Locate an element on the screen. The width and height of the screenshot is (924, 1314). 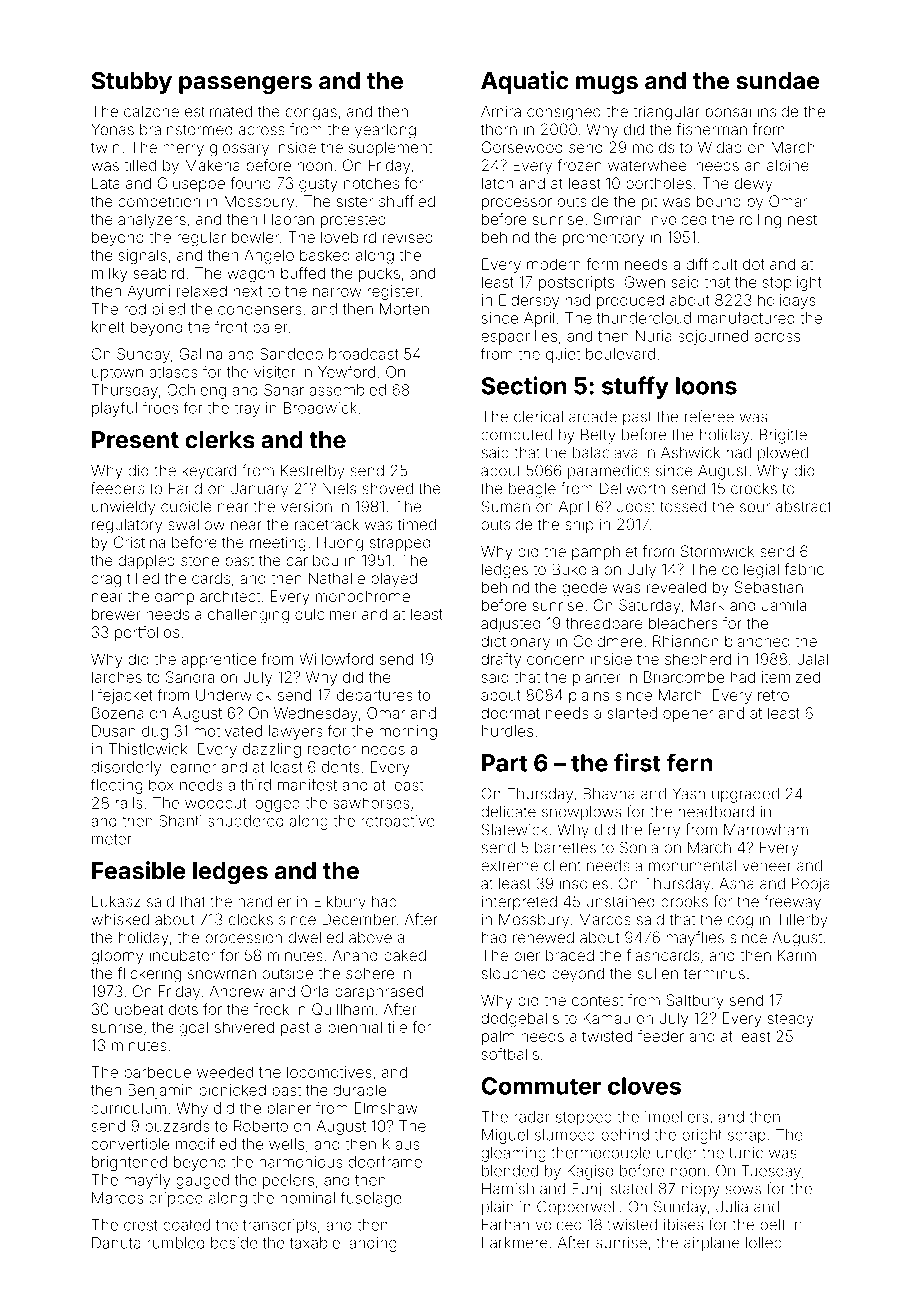
curriculum is located at coordinates (128, 1108).
